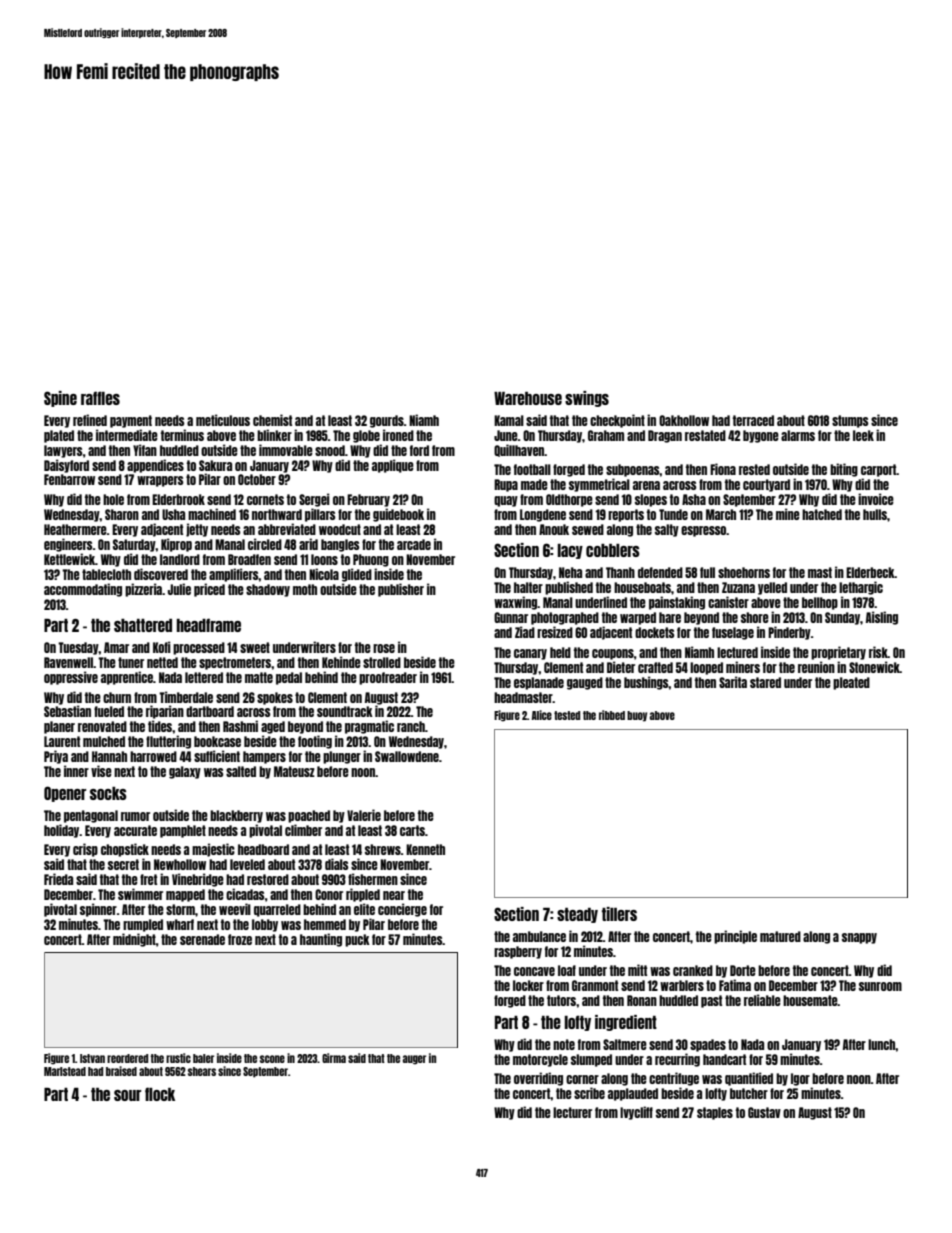 The width and height of the page is (952, 1233). I want to click on headframe, so click(209, 625).
